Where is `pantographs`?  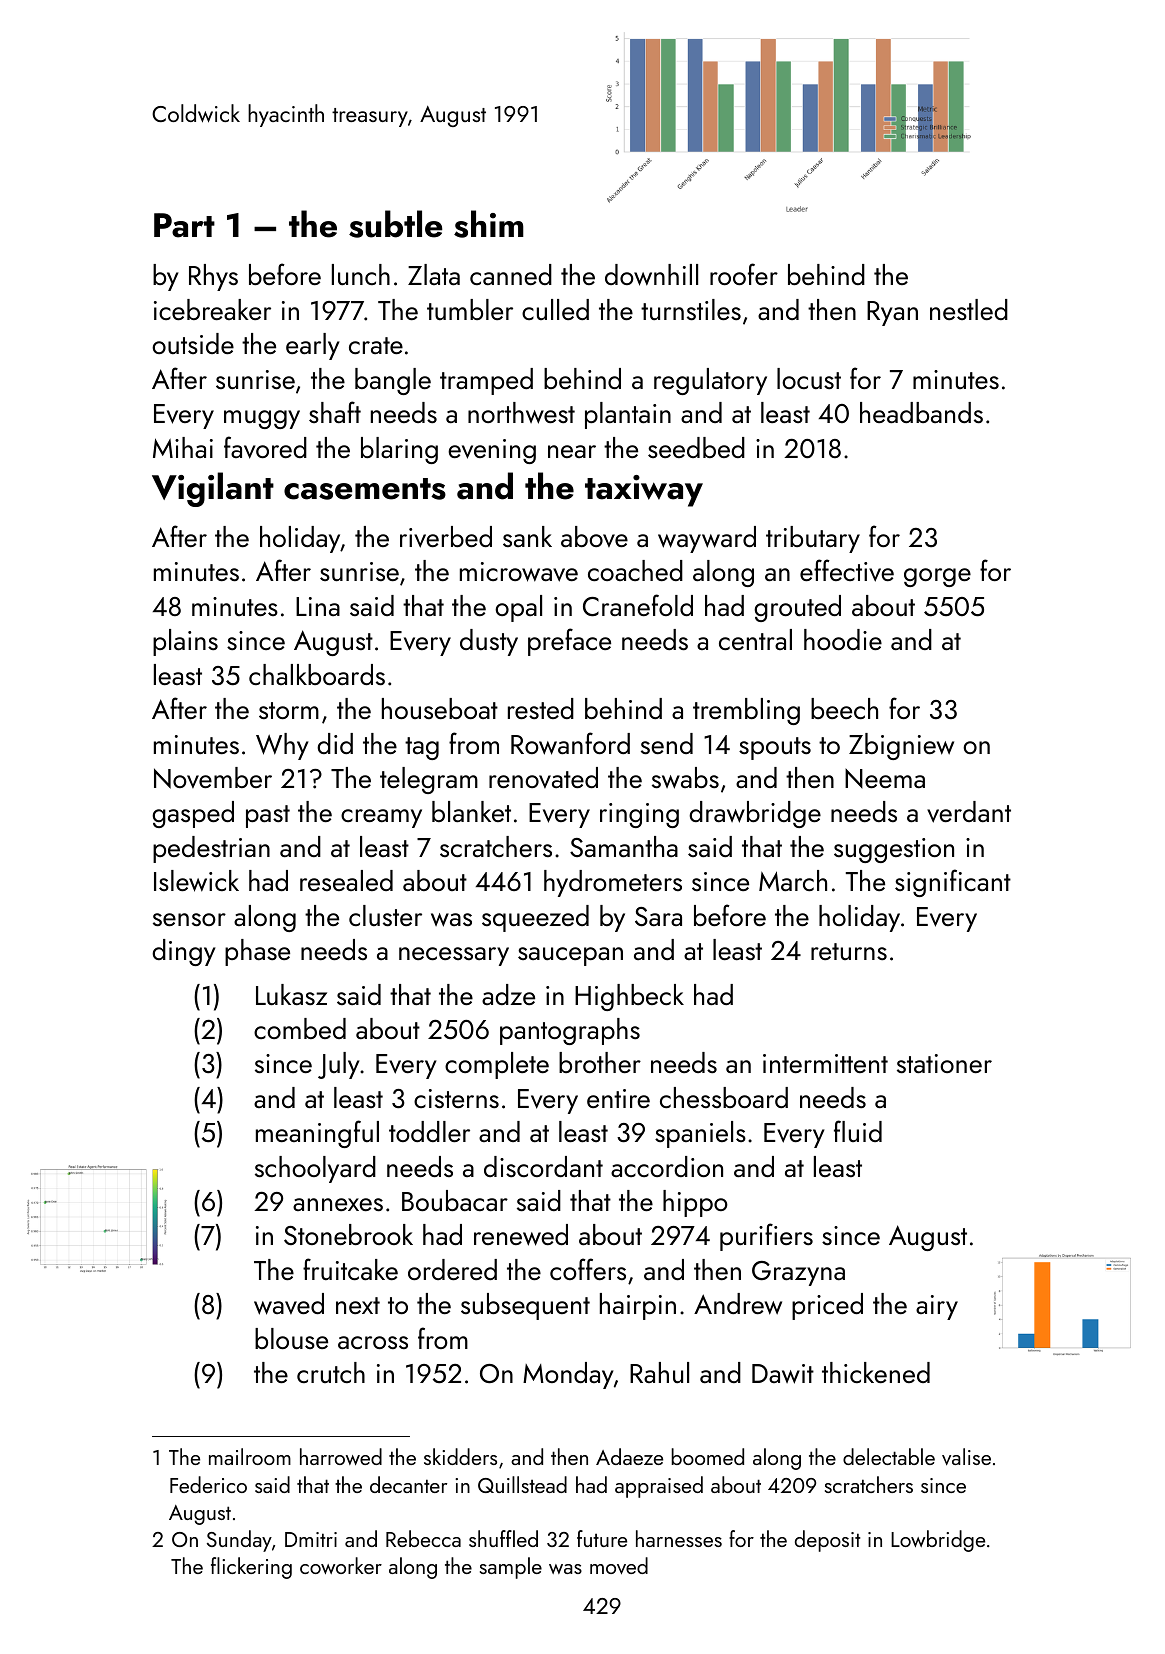 pantographs is located at coordinates (570, 1031).
